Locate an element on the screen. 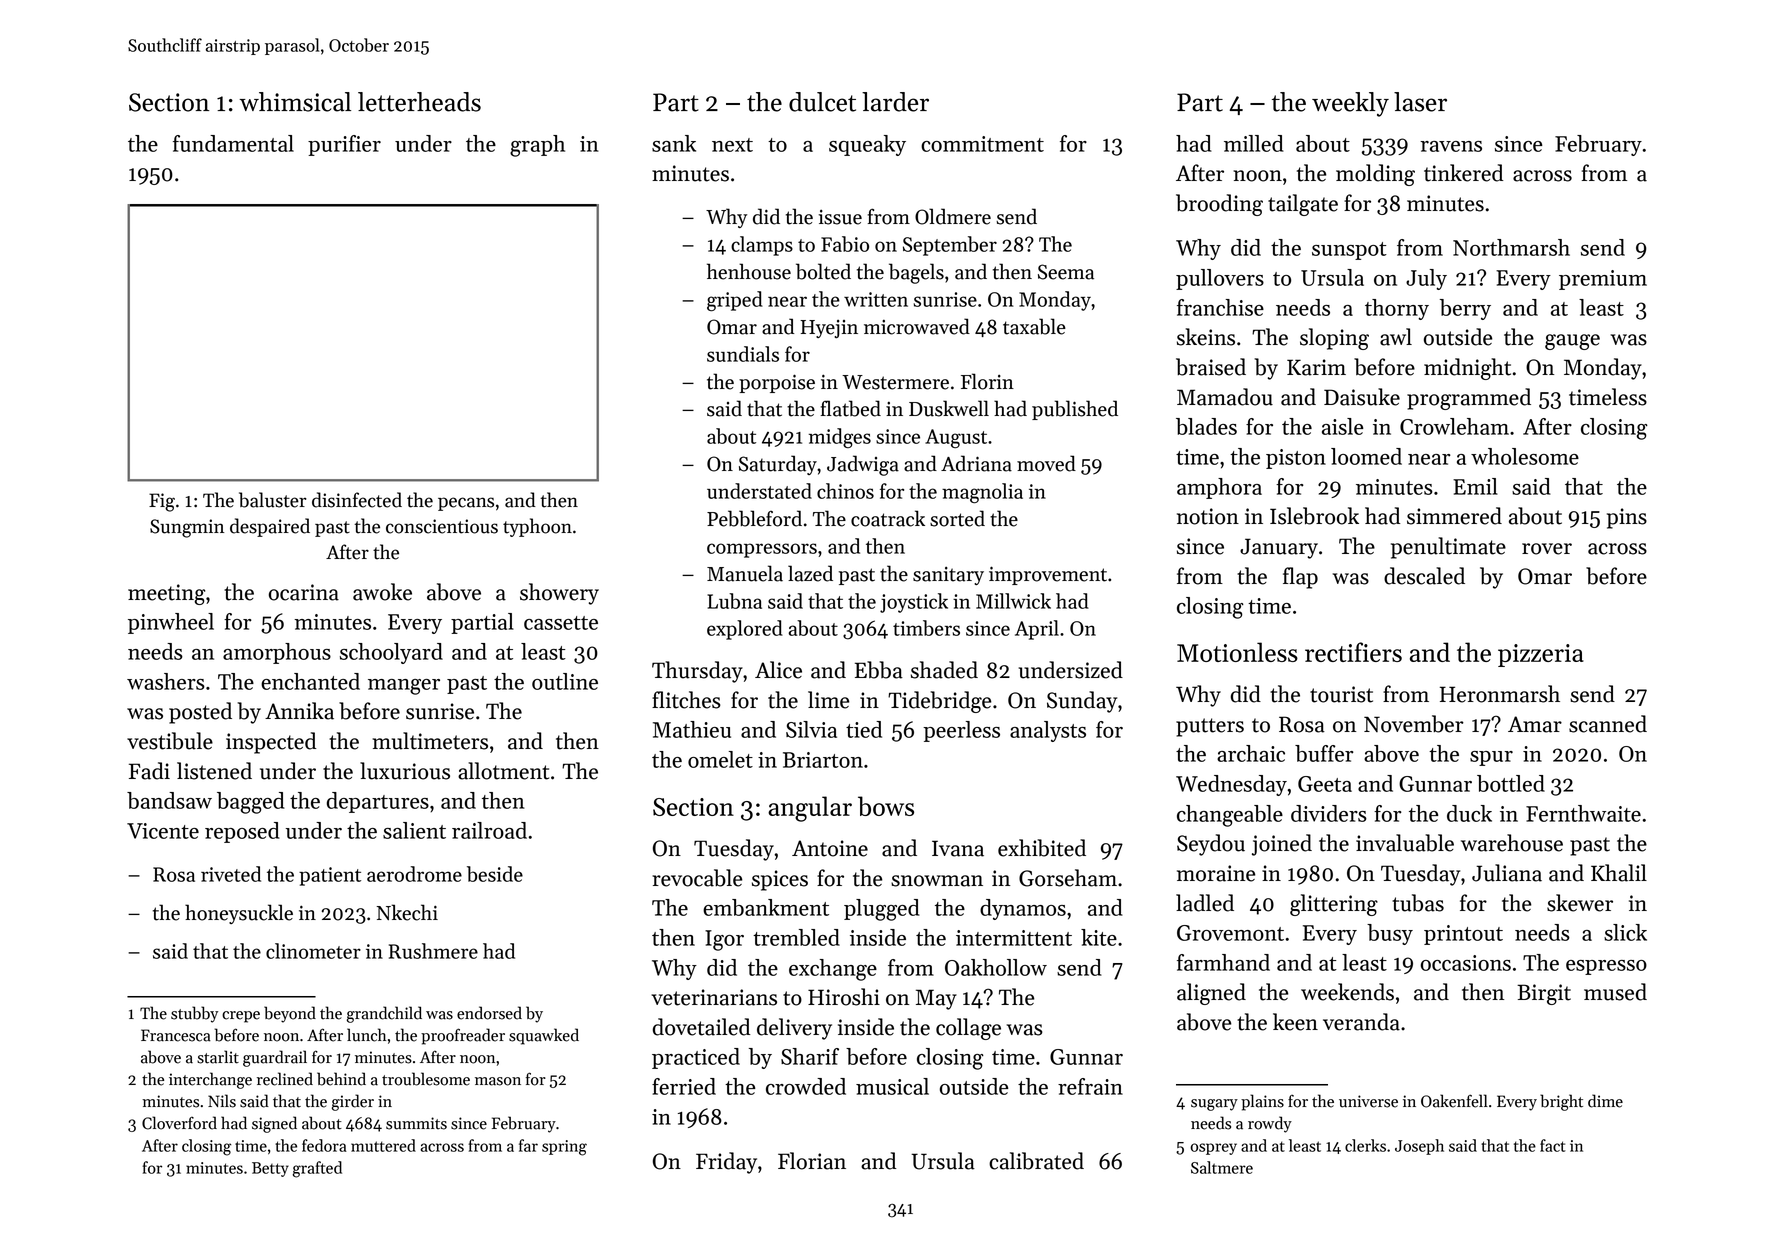 This screenshot has height=1255, width=1775. Friday is located at coordinates (726, 1163).
